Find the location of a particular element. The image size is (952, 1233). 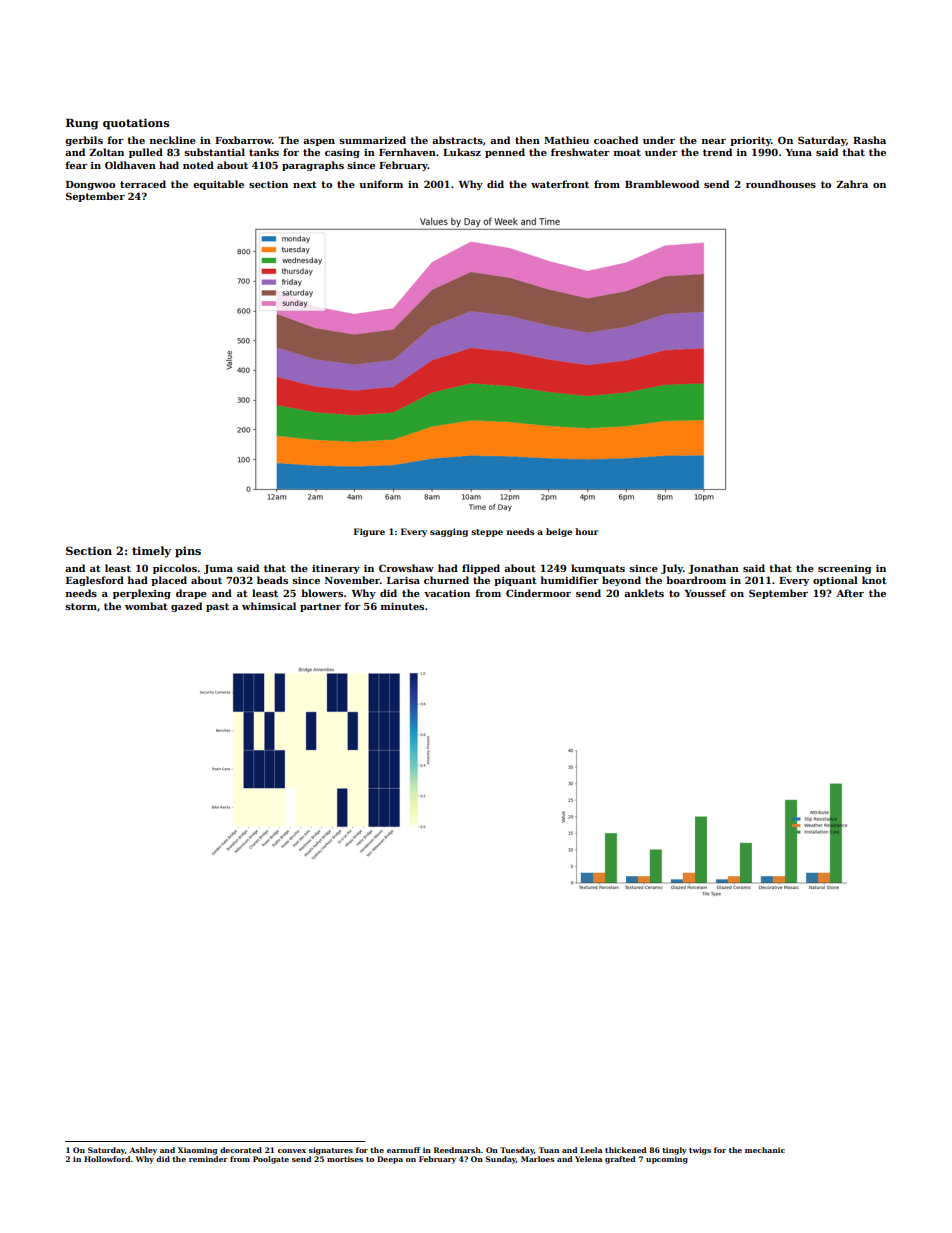

Xiaoming is located at coordinates (197, 1151).
